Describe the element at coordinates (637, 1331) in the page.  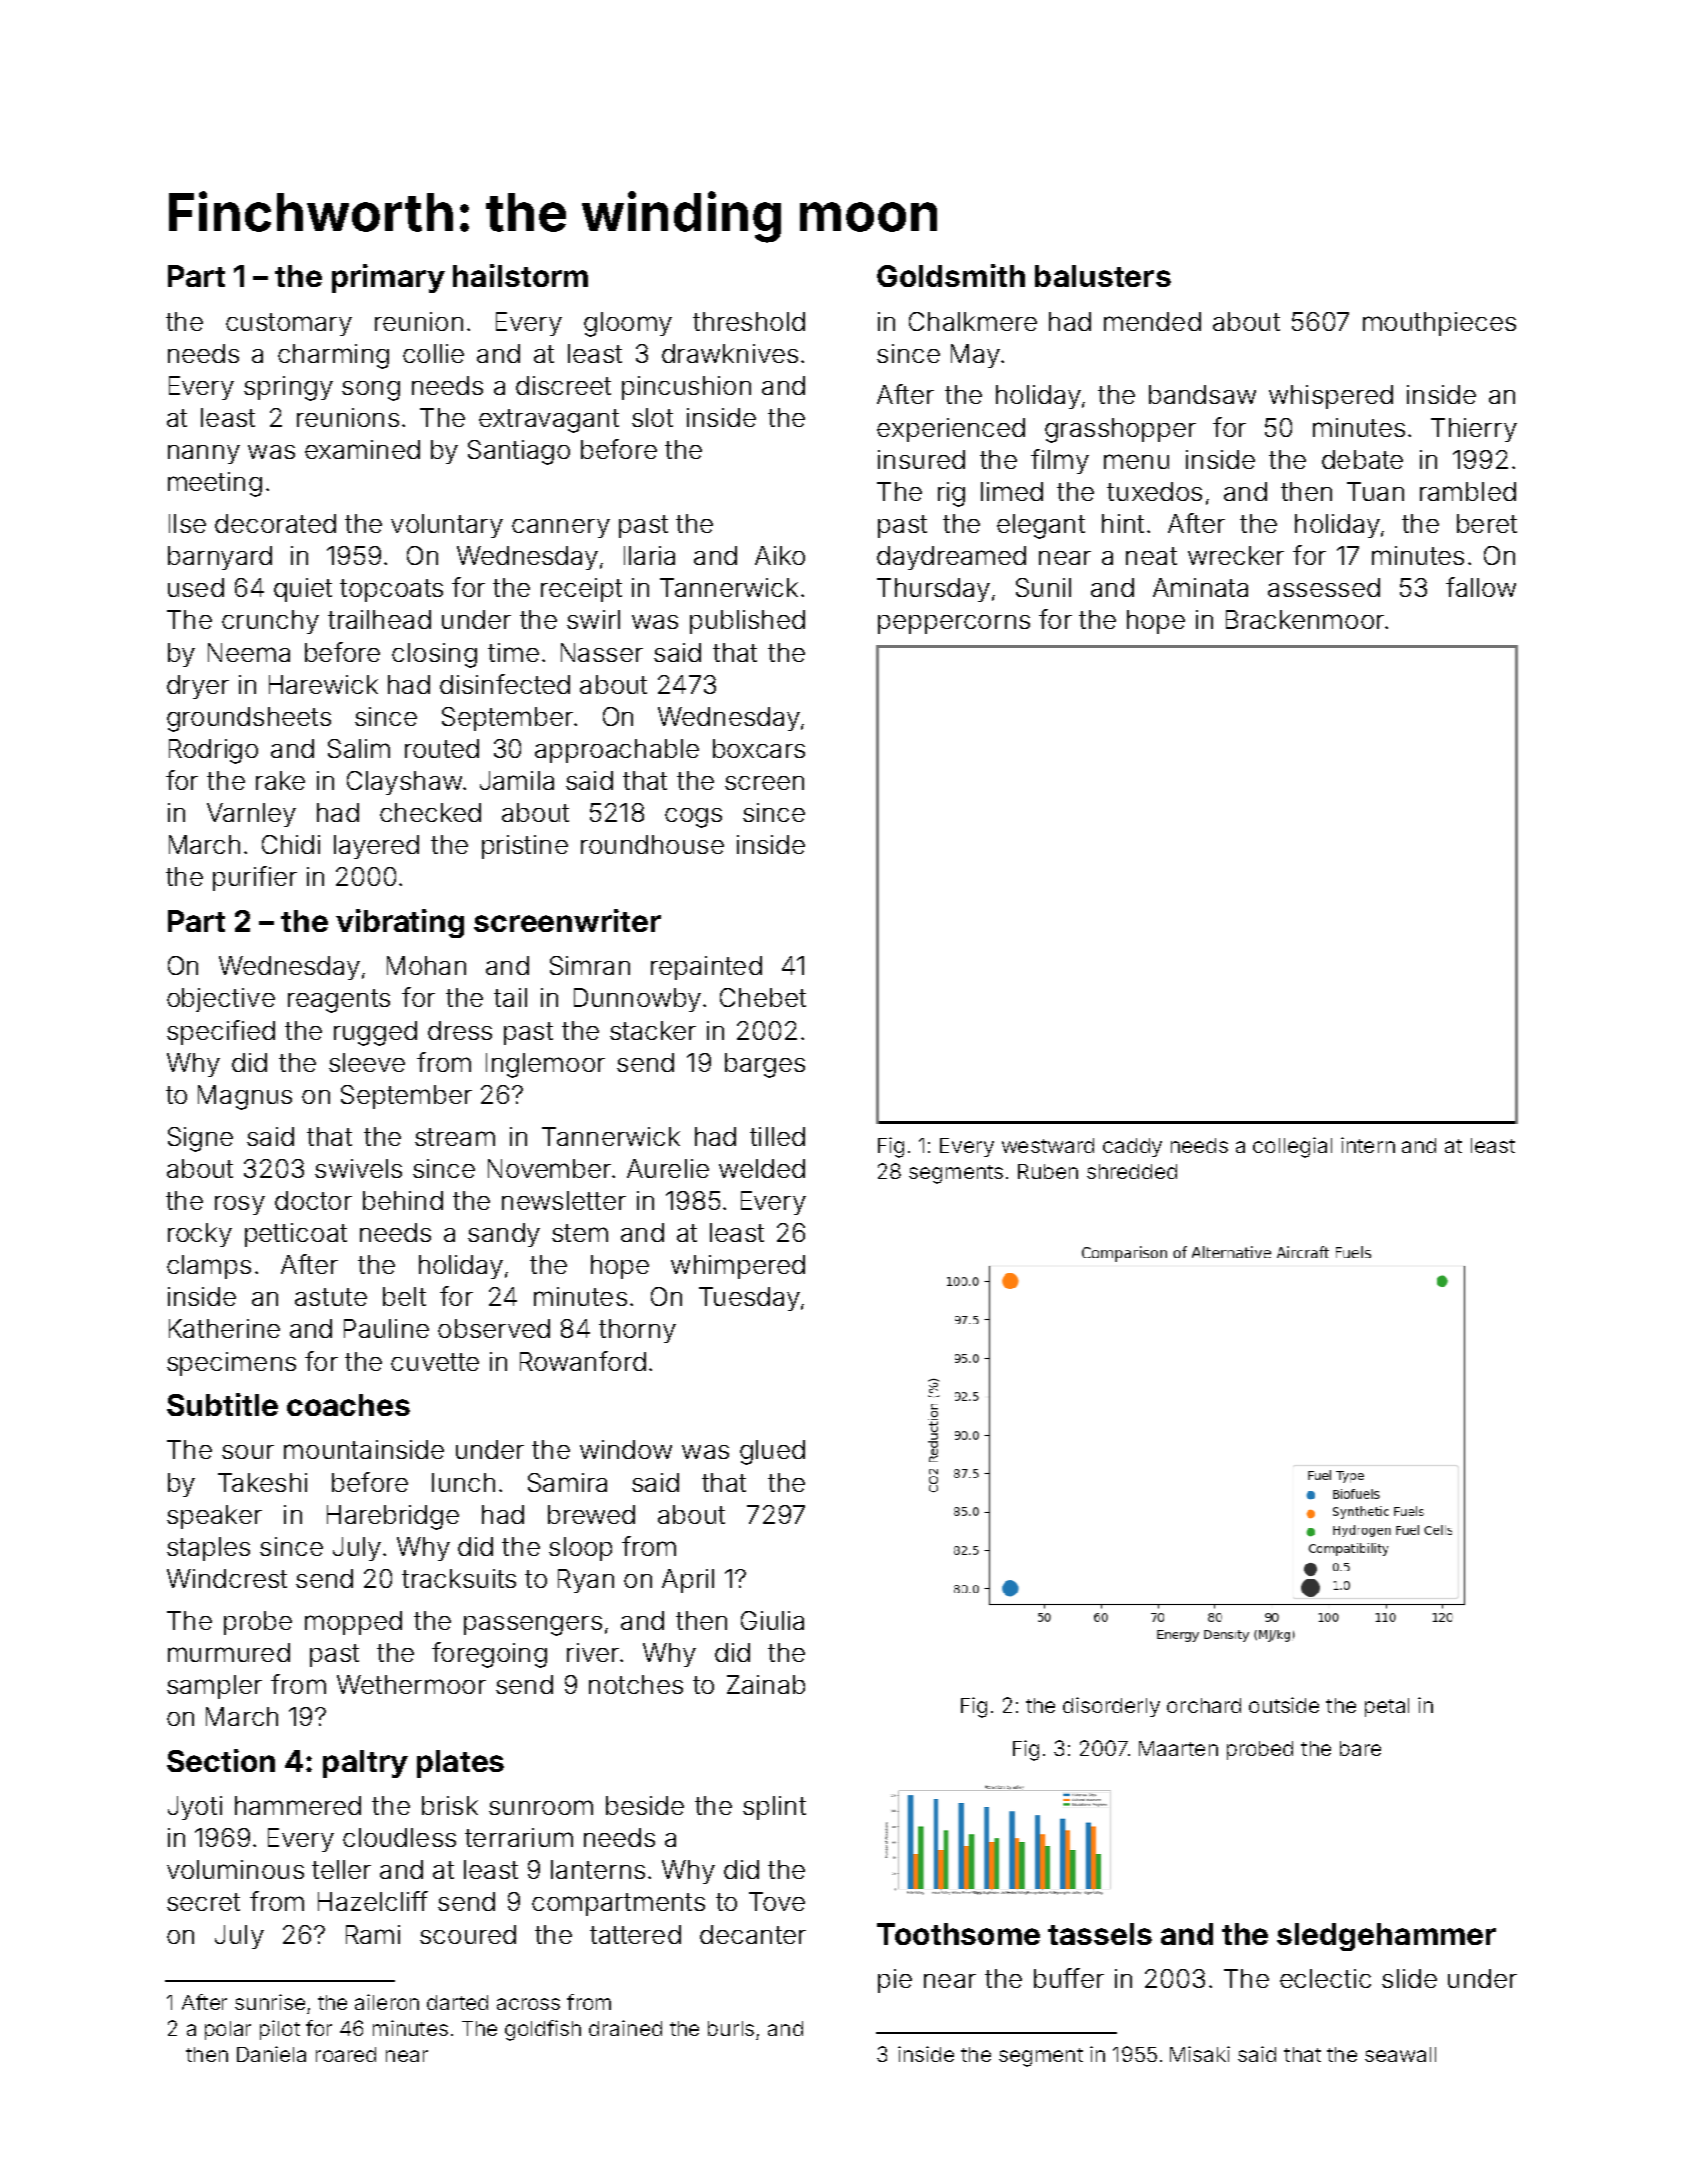
I see `thorny` at that location.
